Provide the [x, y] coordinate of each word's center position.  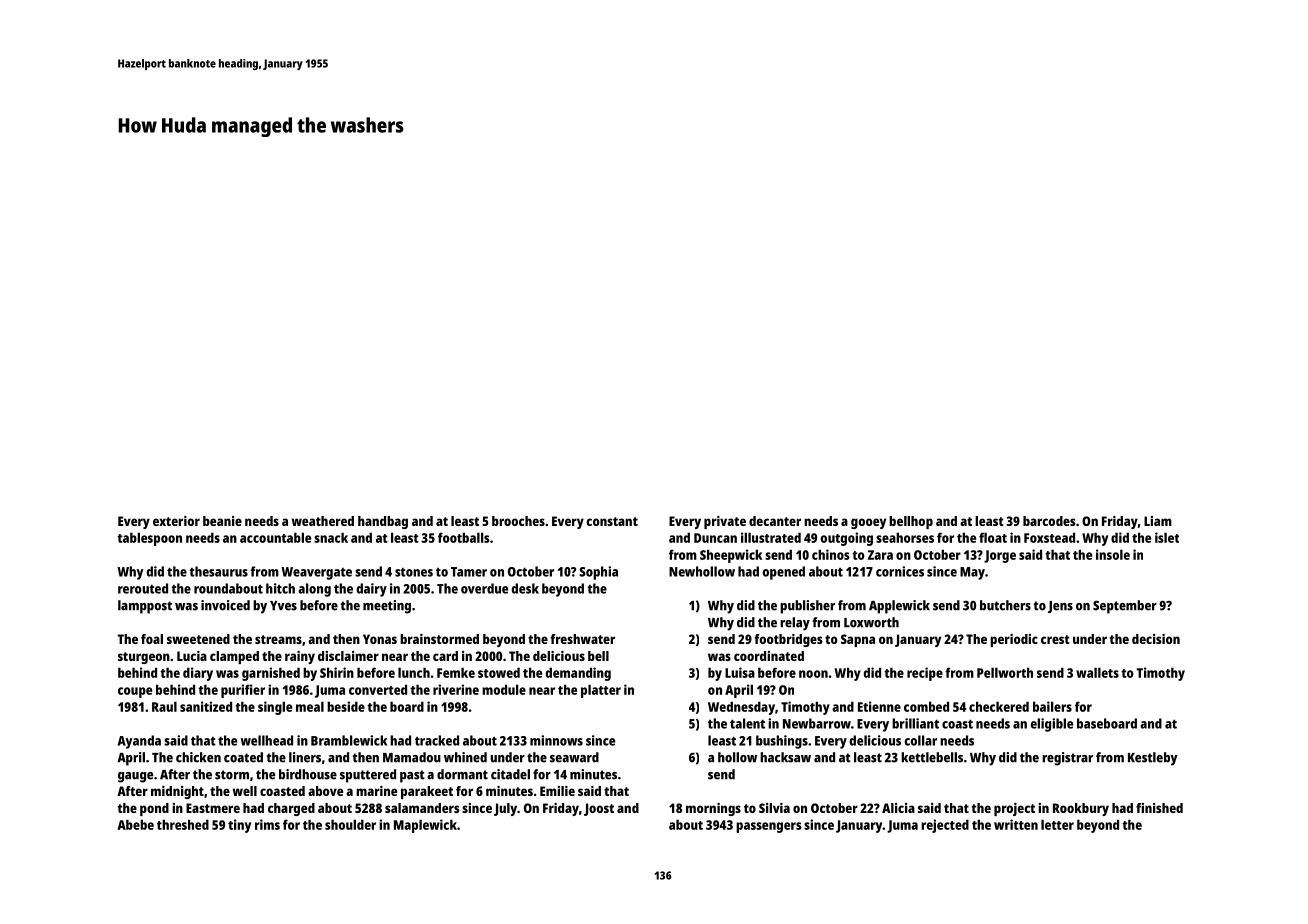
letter [1057, 824]
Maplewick [425, 826]
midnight [177, 792]
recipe [925, 674]
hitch [280, 588]
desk [525, 588]
